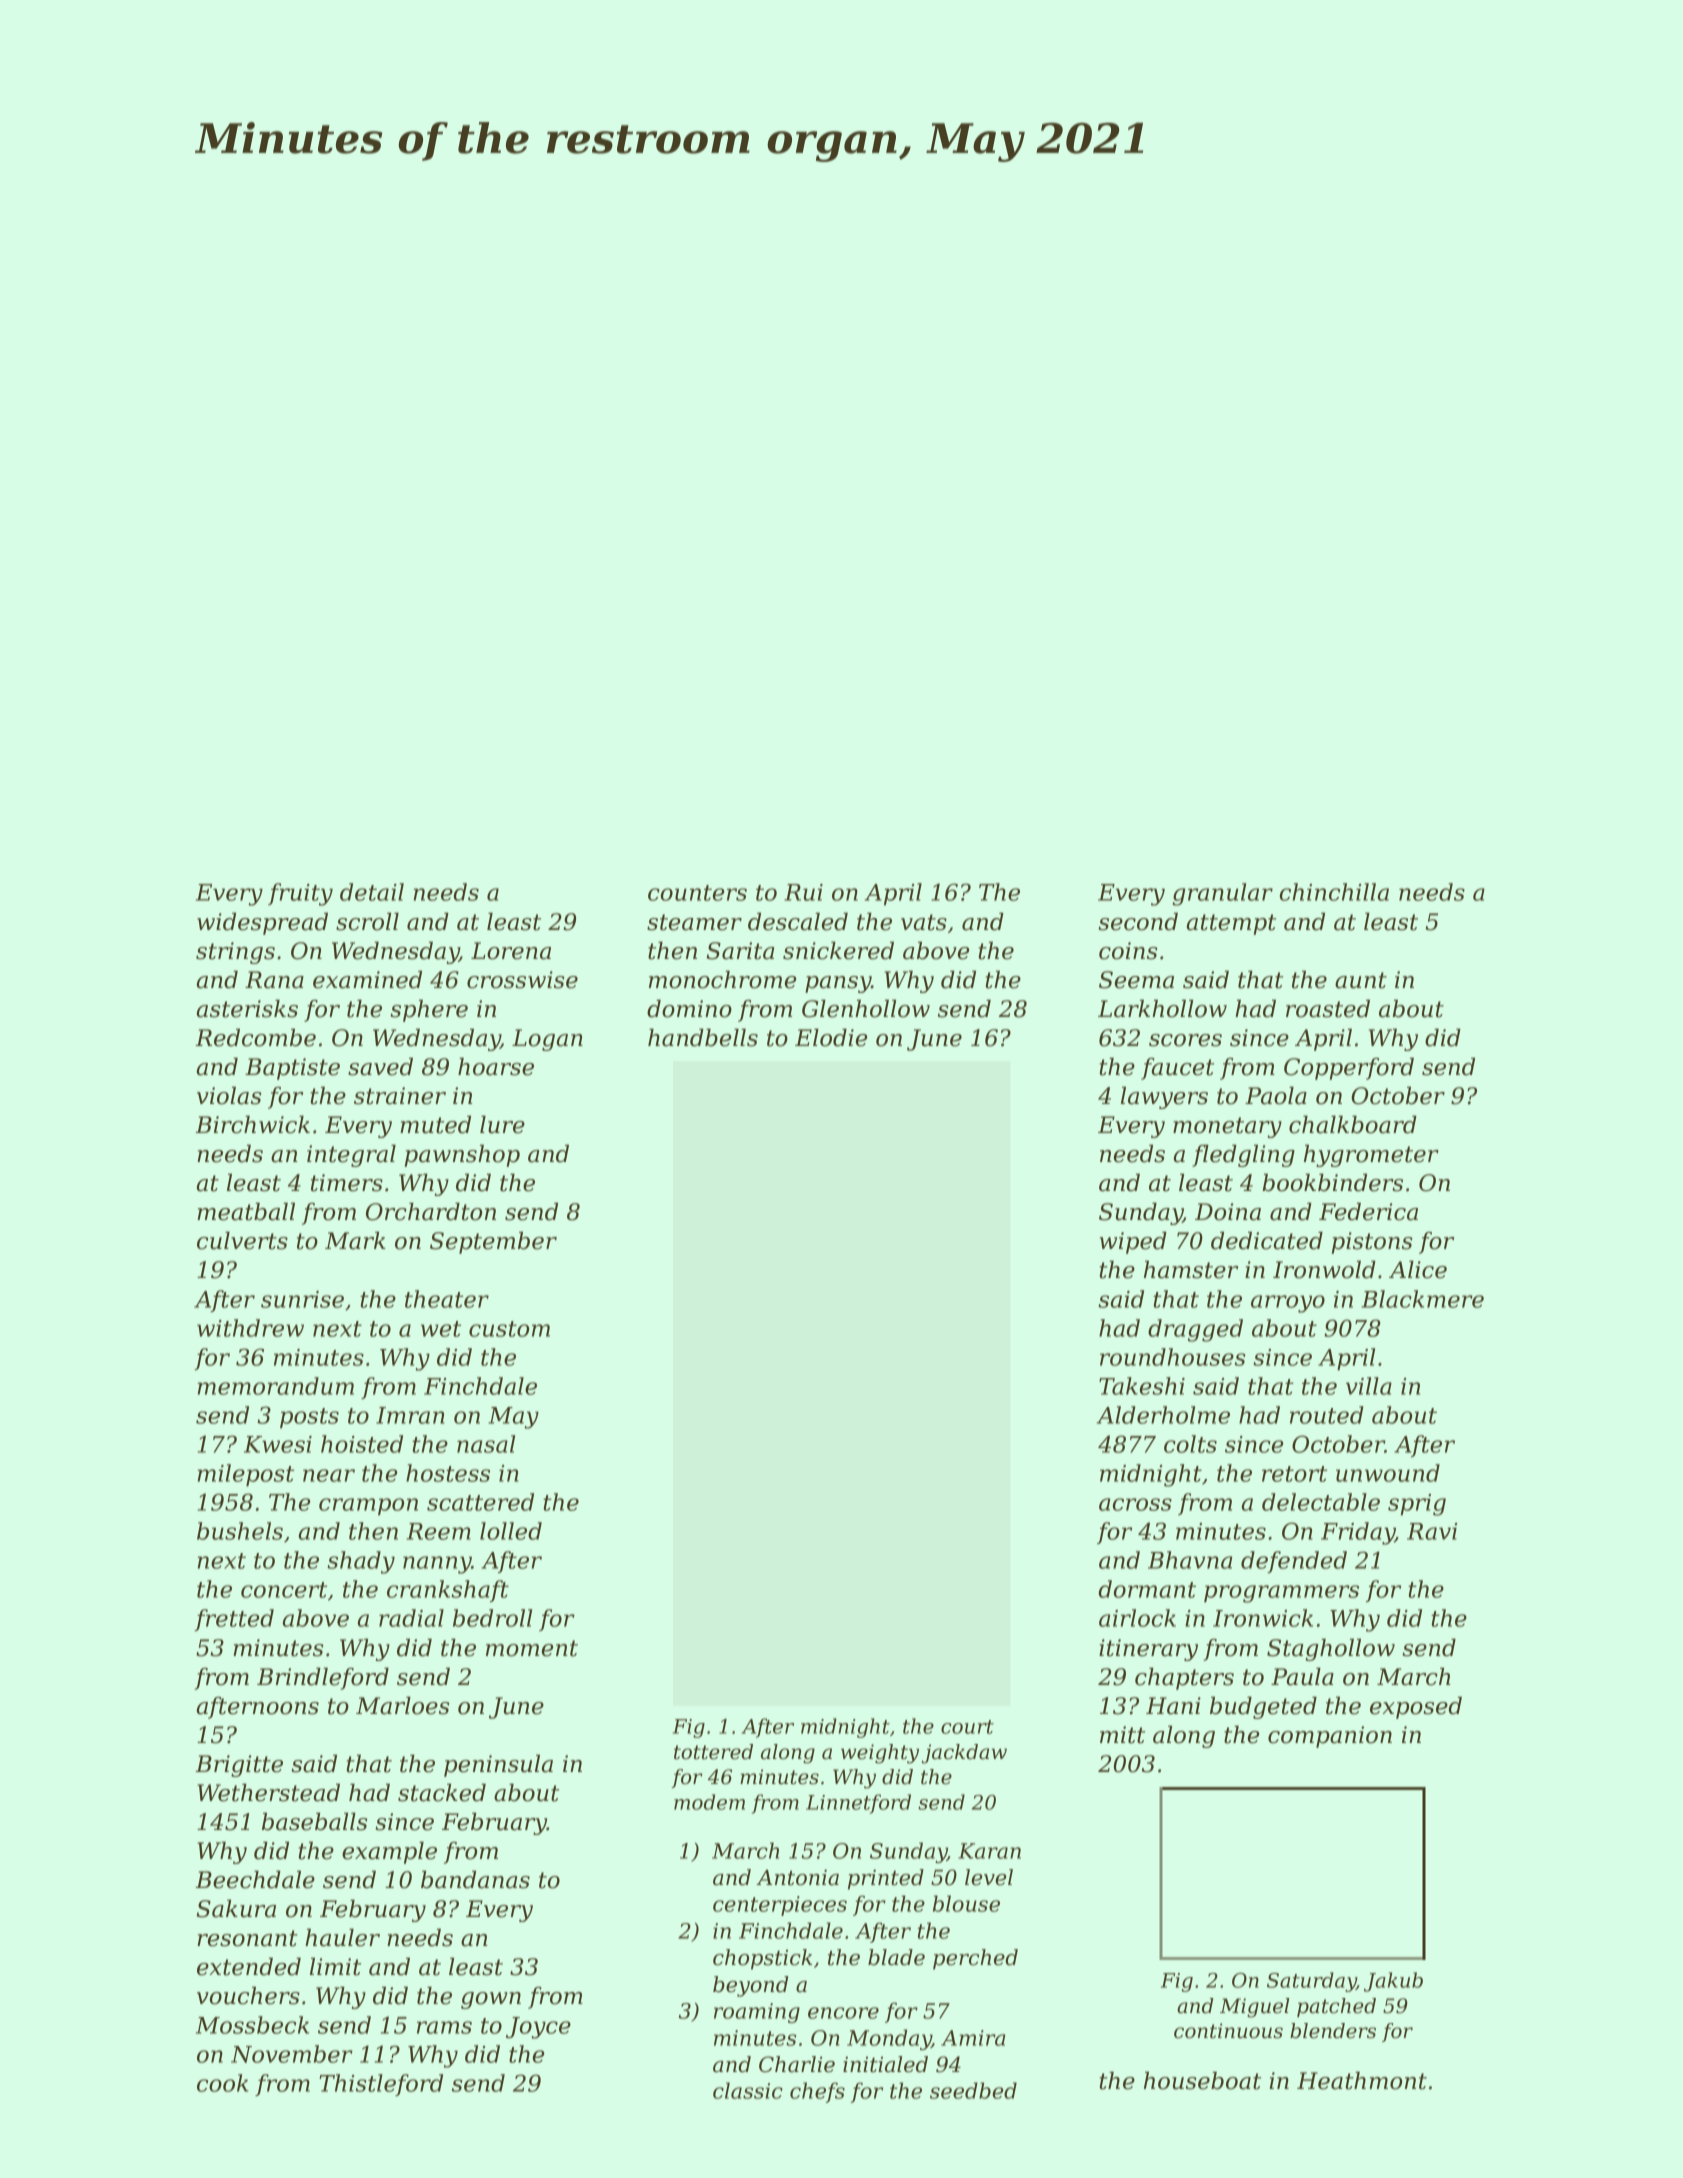 This screenshot has width=1683, height=2178. What do you see at coordinates (511, 1531) in the screenshot?
I see `lolled` at bounding box center [511, 1531].
